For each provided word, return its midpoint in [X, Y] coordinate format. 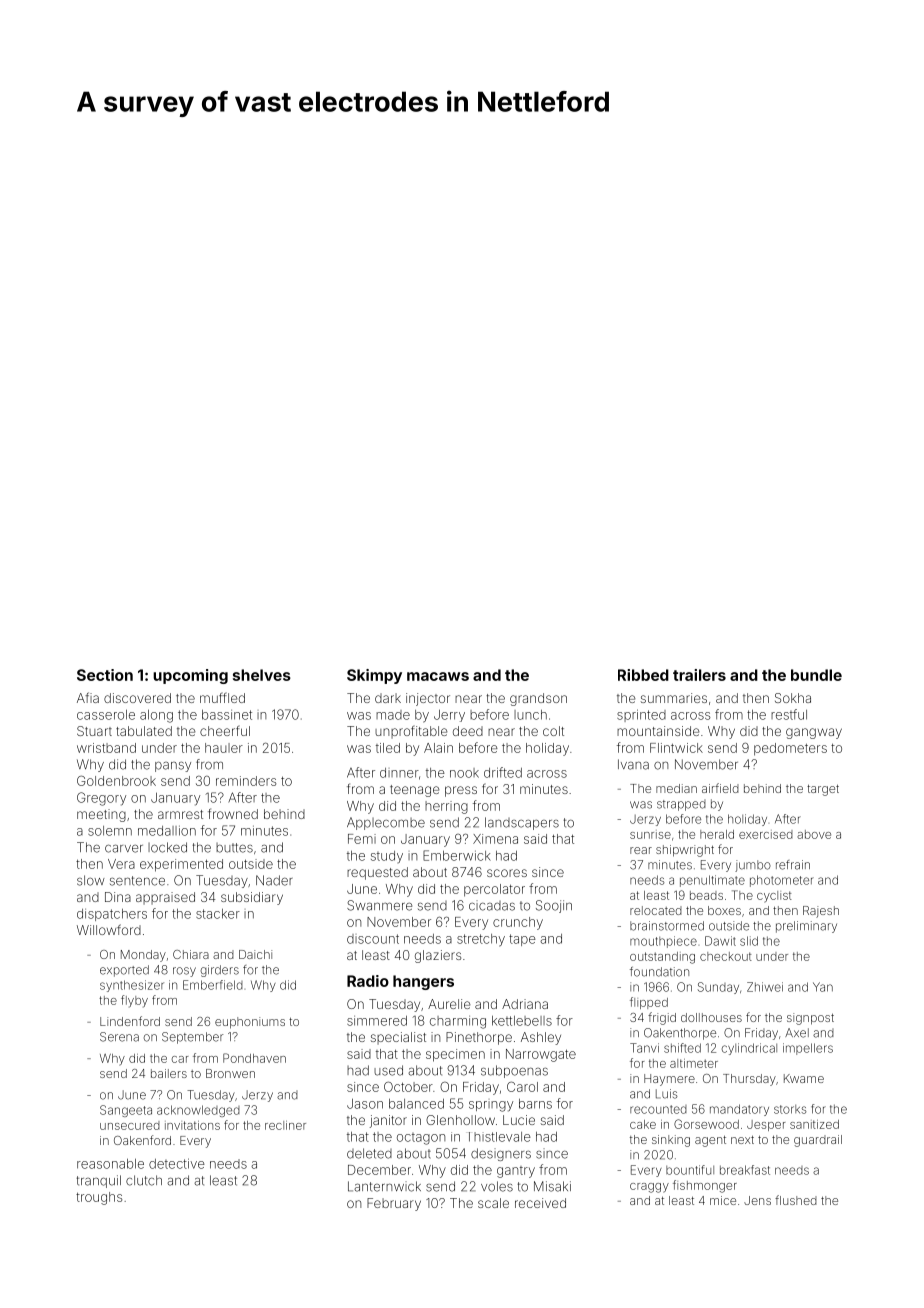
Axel [797, 1033]
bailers [169, 1073]
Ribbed [643, 675]
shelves [262, 675]
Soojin [554, 906]
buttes [234, 848]
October [408, 1086]
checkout [726, 956]
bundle [816, 675]
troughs [99, 1198]
